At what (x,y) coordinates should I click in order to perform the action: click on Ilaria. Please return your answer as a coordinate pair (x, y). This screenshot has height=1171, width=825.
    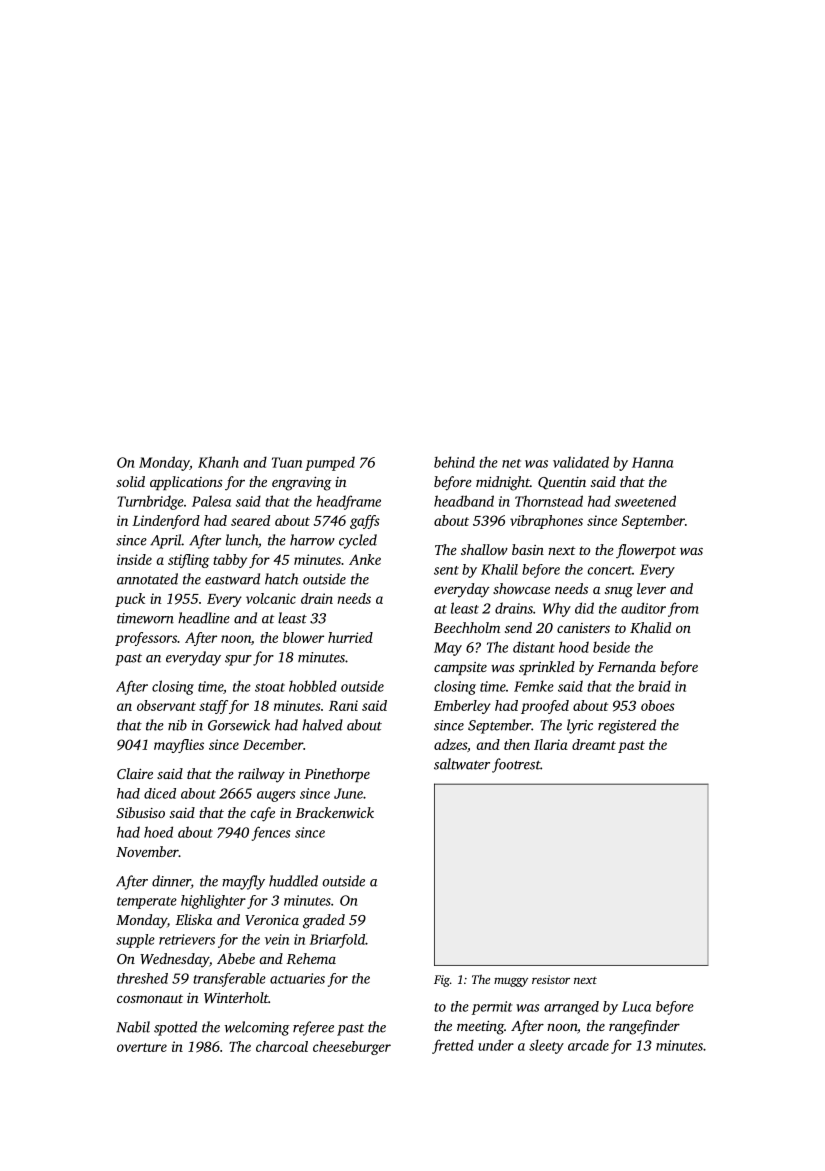
    Looking at the image, I should click on (551, 744).
